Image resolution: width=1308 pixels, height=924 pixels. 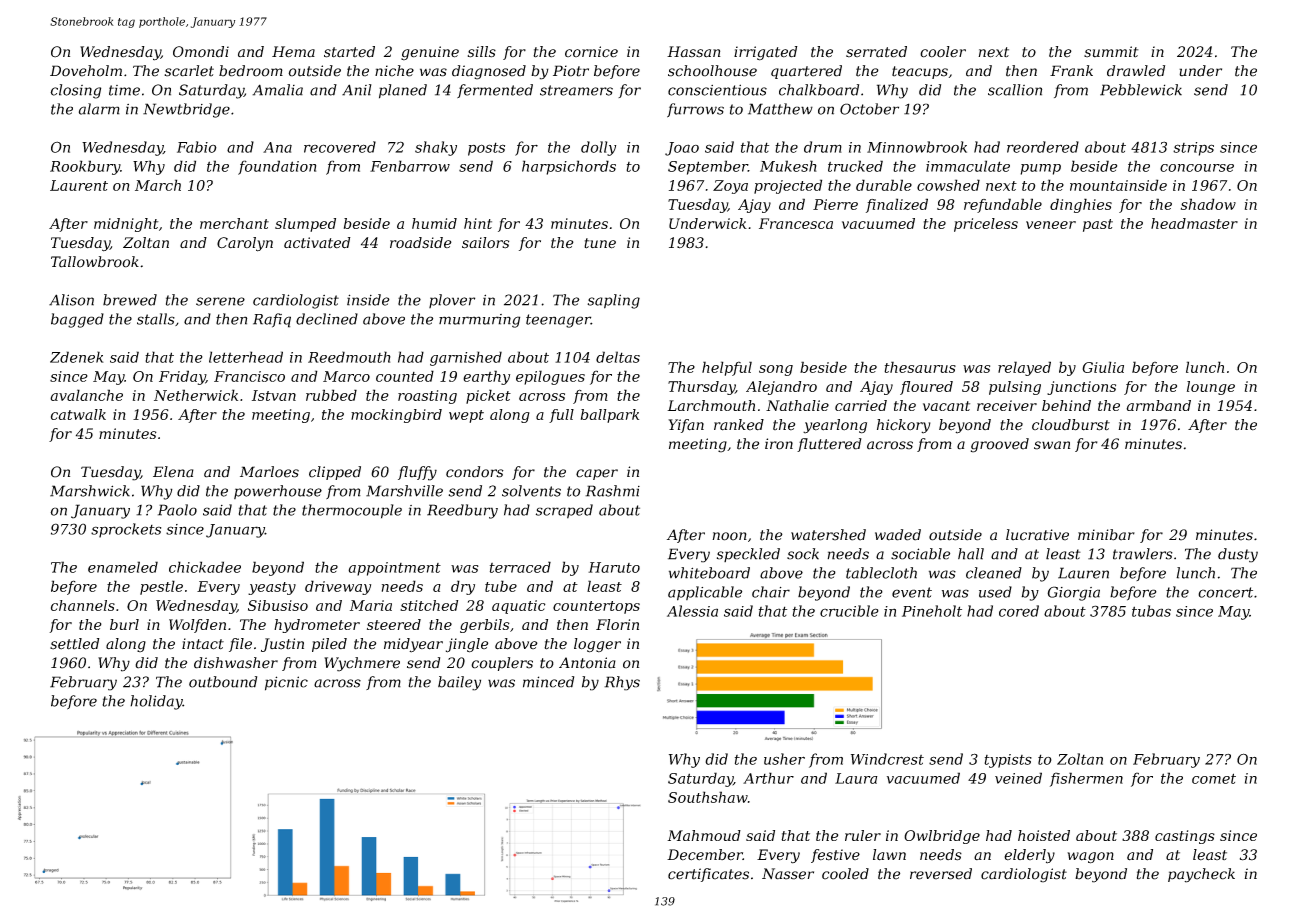 I want to click on Hassan, so click(x=694, y=52).
